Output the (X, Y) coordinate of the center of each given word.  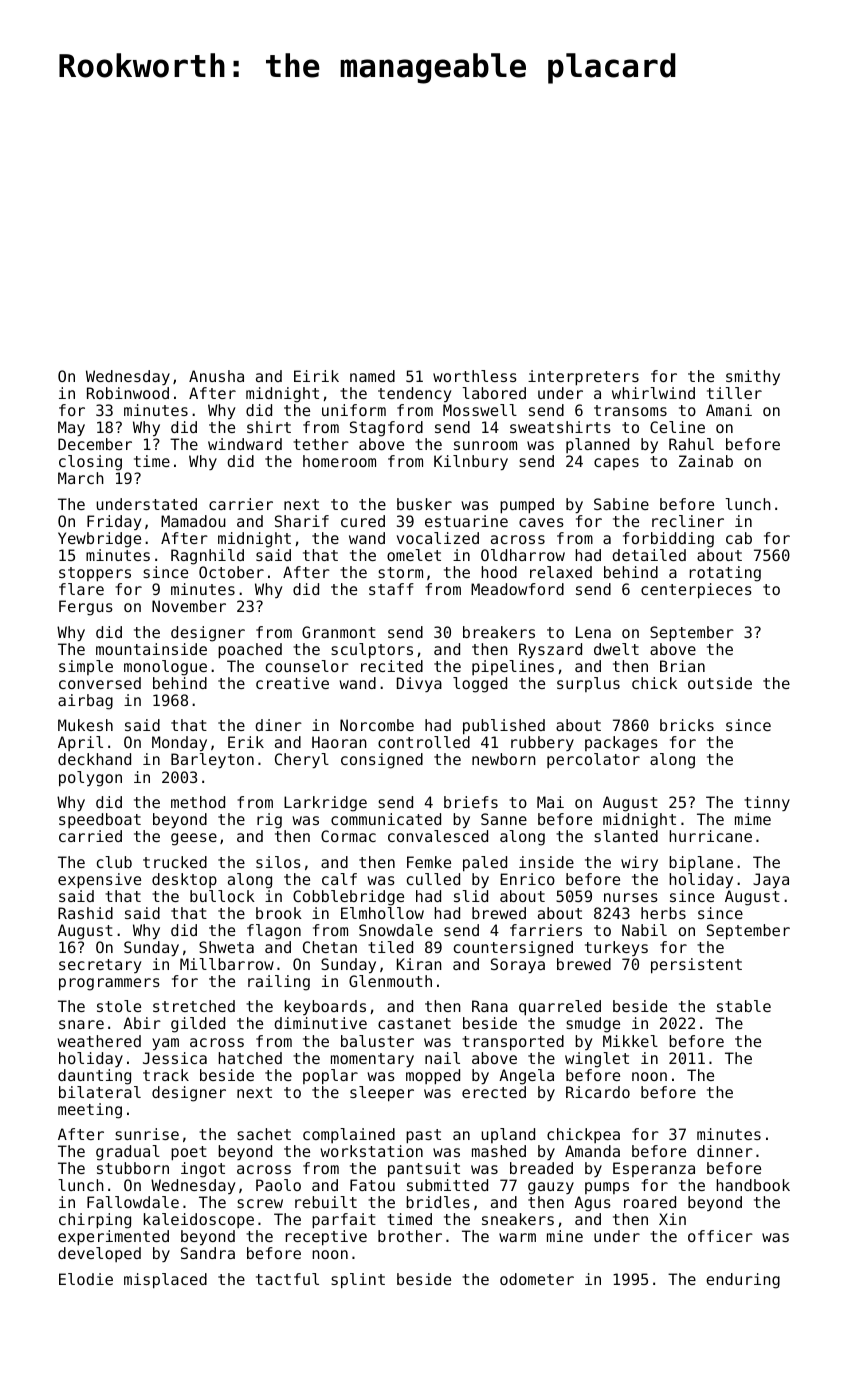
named (372, 376)
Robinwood (128, 393)
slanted (626, 836)
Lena (593, 632)
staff (391, 589)
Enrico (528, 879)
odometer (537, 1279)
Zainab (706, 461)
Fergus (86, 608)
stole (119, 1006)
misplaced (165, 1281)
